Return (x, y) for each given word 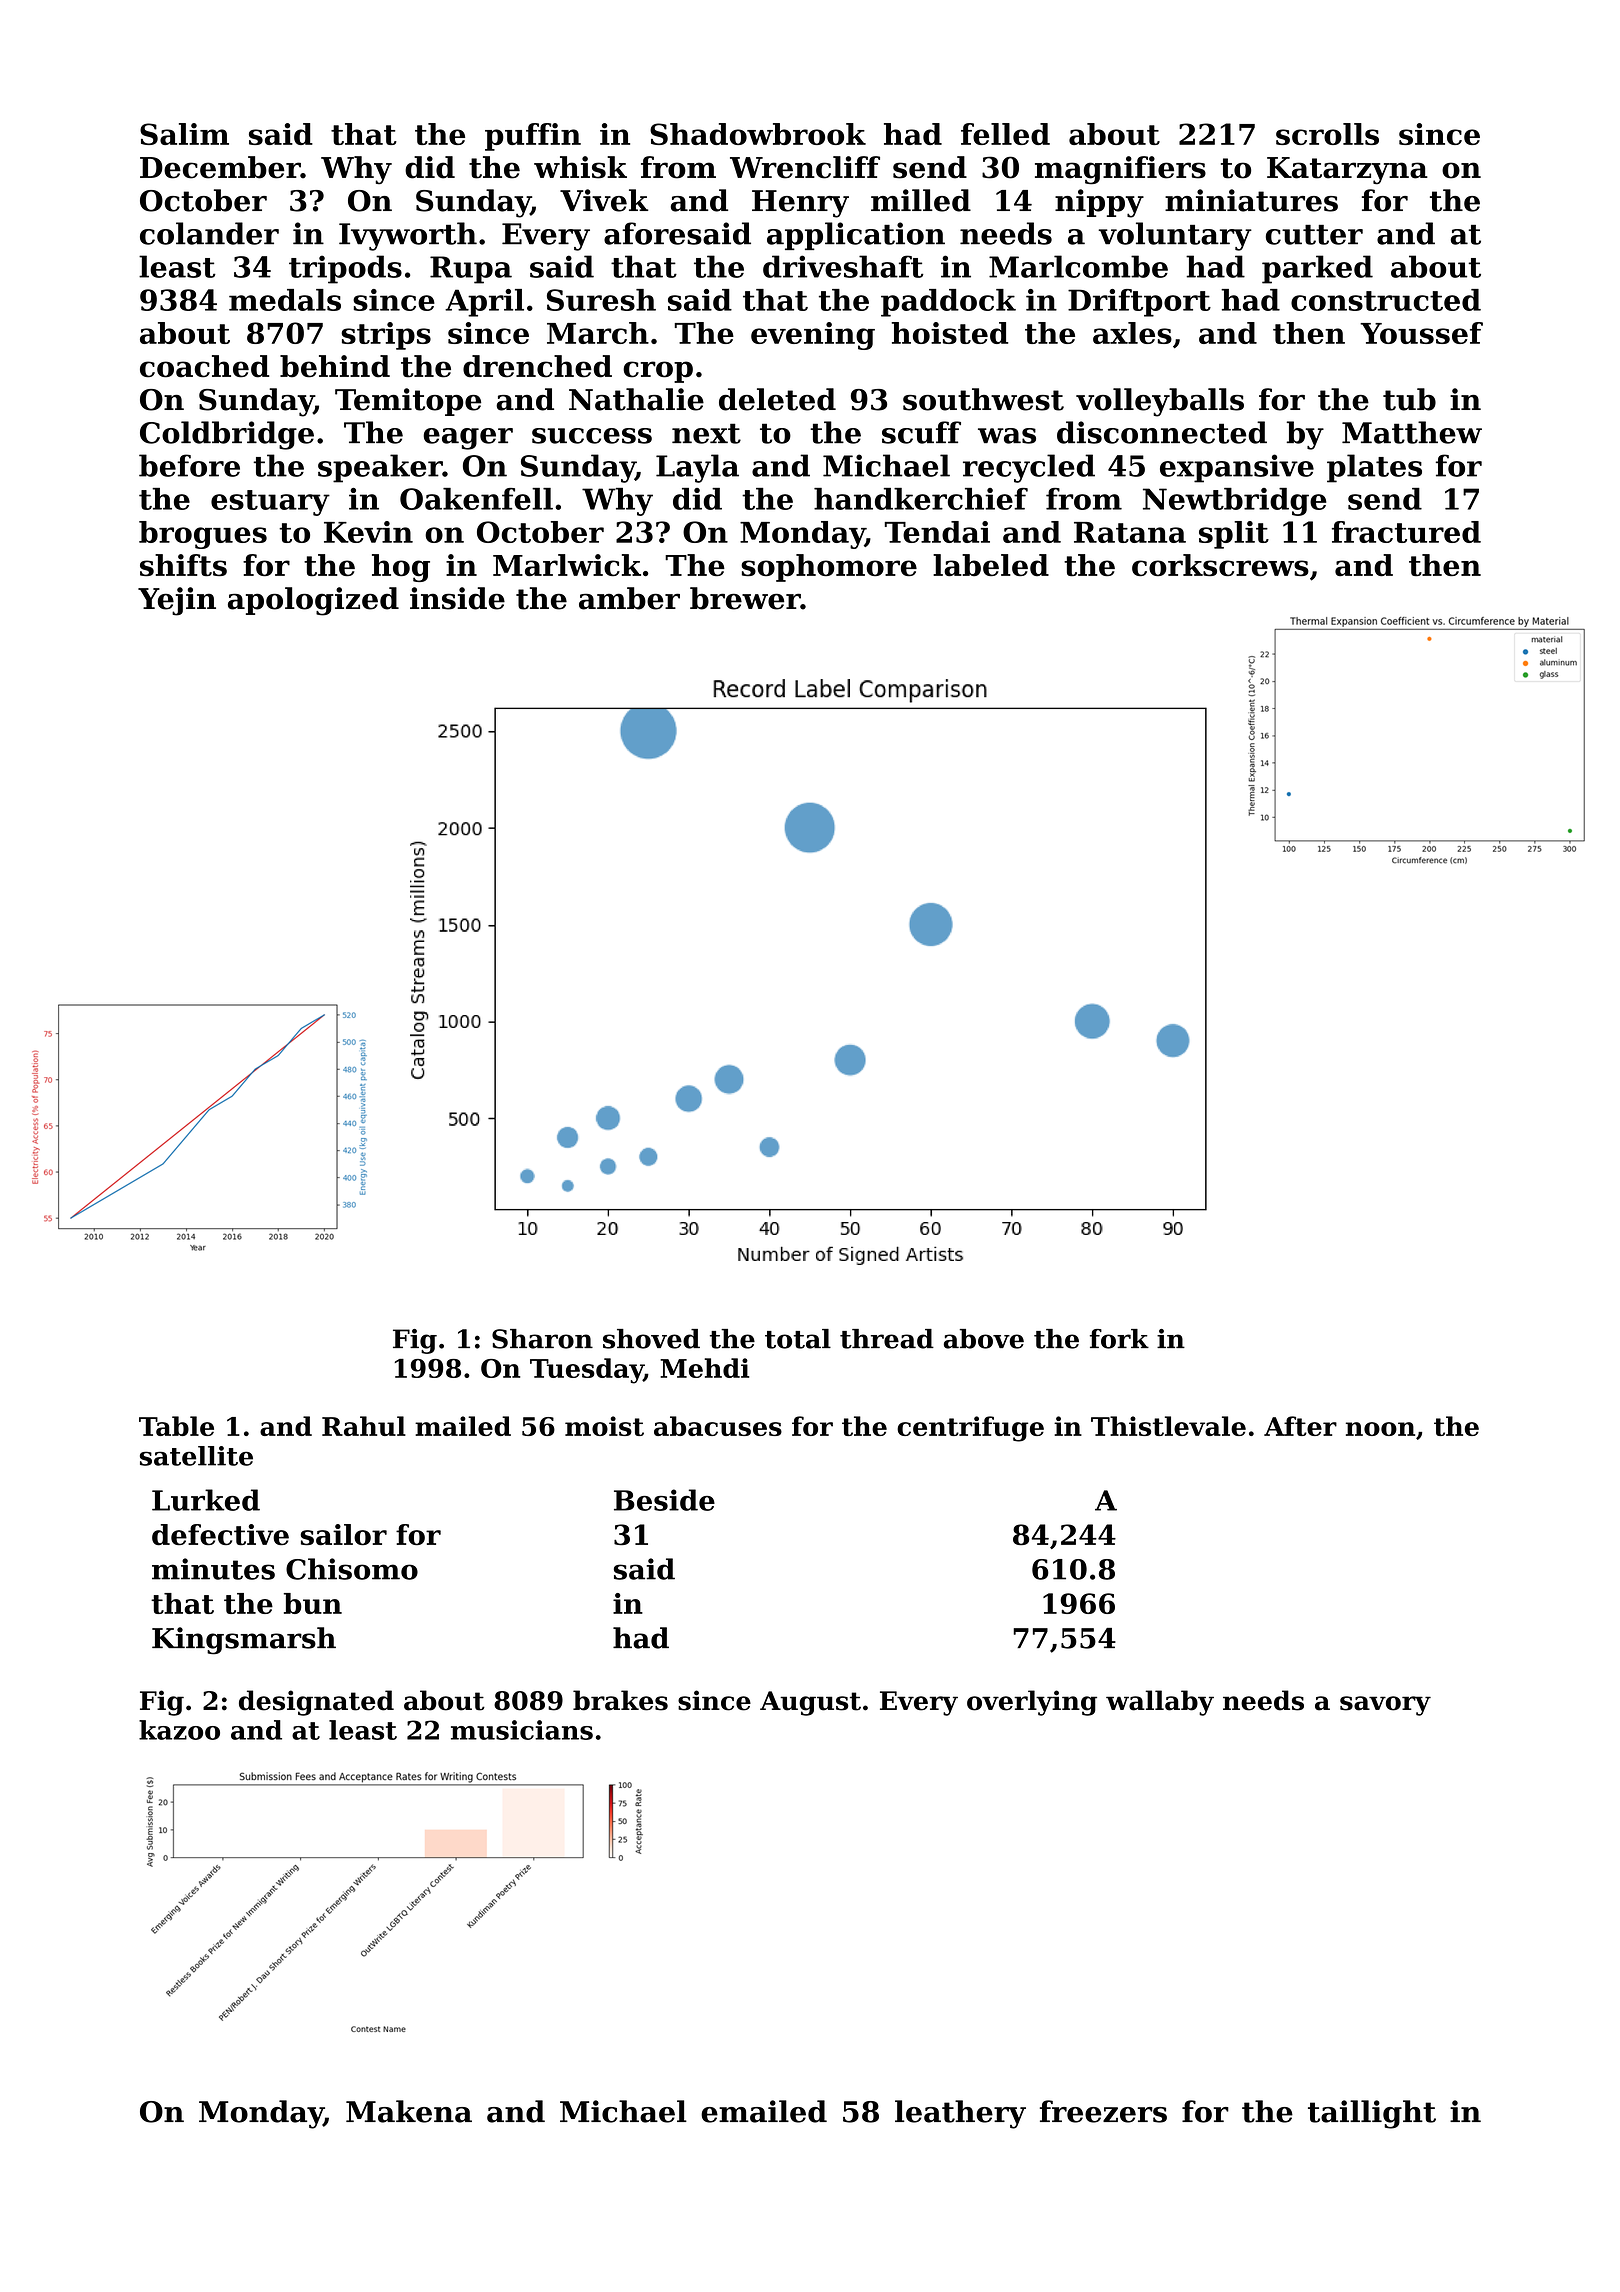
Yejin (177, 601)
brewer (745, 598)
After (1300, 1426)
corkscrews (1220, 565)
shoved (651, 1339)
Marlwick (567, 565)
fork (1119, 1339)
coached (204, 366)
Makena (409, 2111)
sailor (343, 1535)
